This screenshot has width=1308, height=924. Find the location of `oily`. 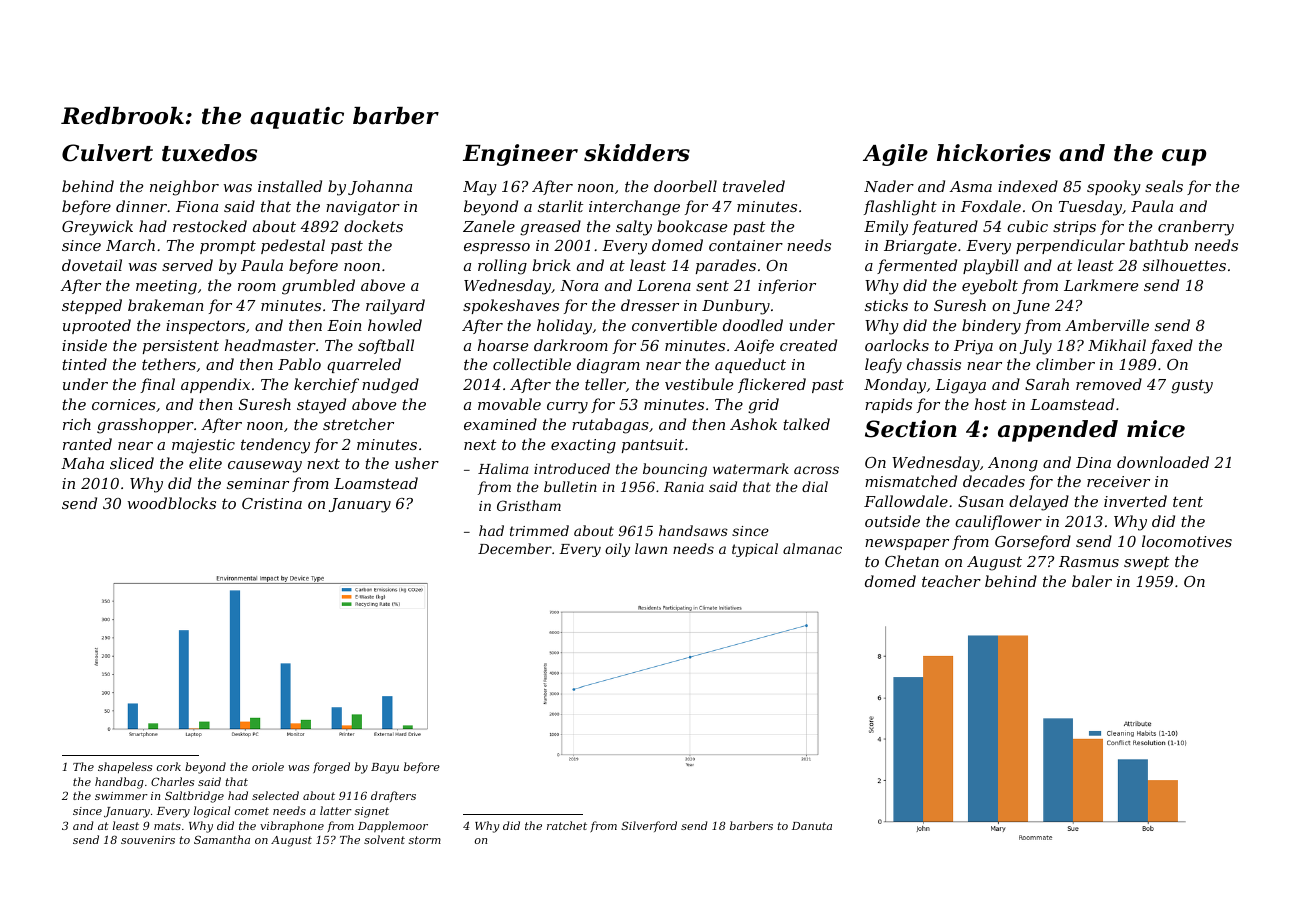

oily is located at coordinates (617, 550).
